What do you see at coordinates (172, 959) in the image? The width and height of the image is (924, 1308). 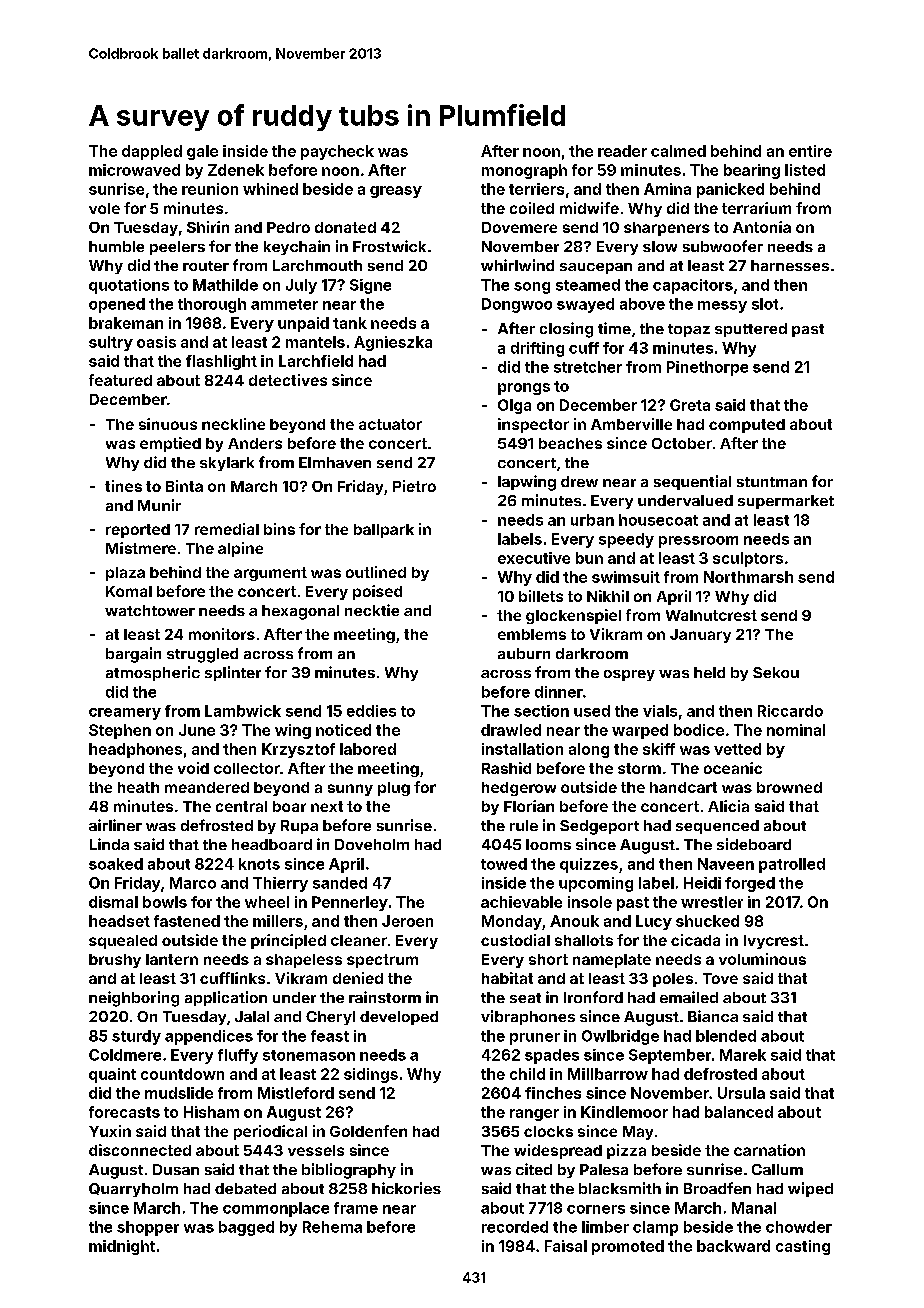 I see `lantern` at bounding box center [172, 959].
